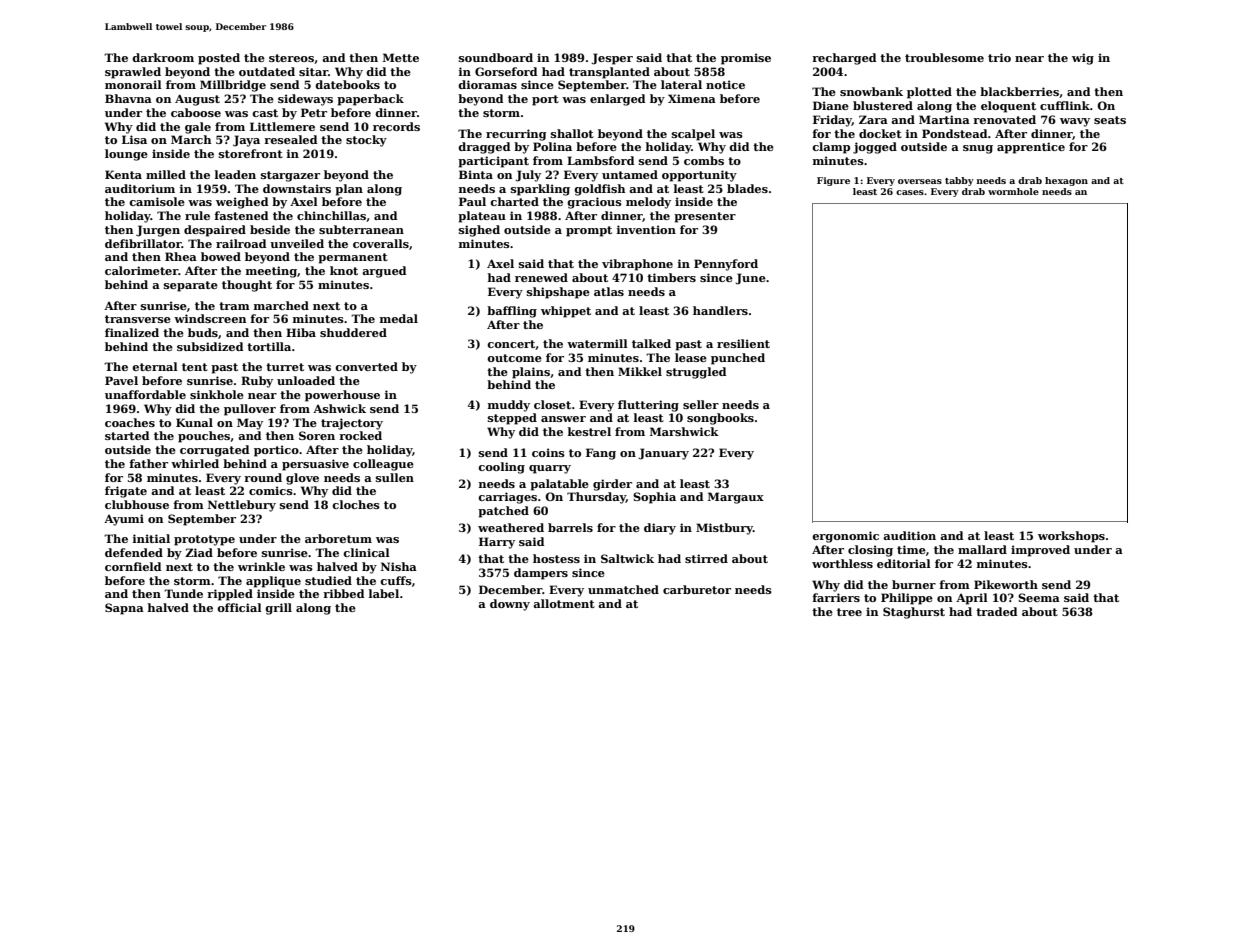  Describe the element at coordinates (660, 529) in the screenshot. I see `diary` at that location.
